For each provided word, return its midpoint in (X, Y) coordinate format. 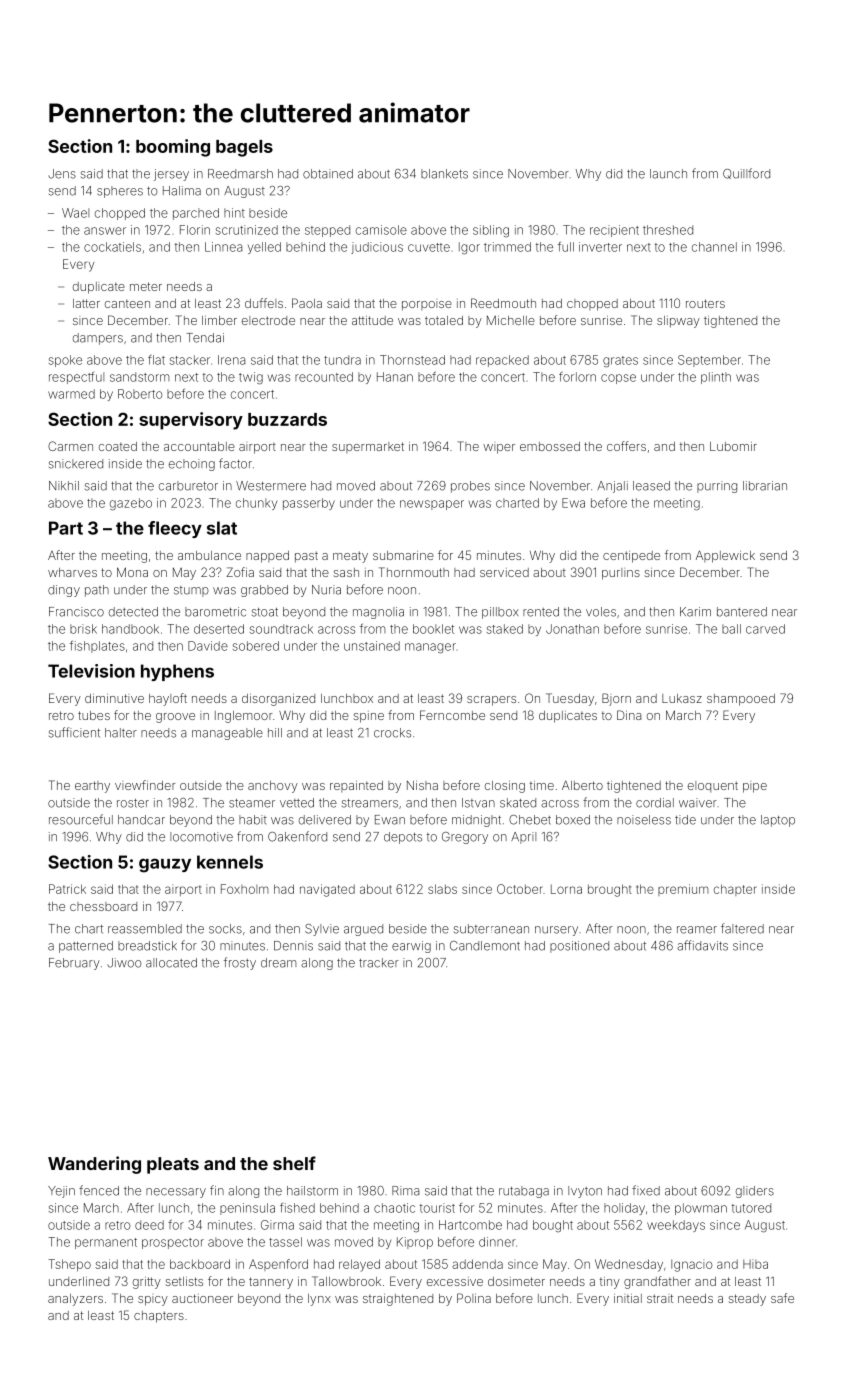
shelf (294, 1163)
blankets (444, 174)
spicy (153, 1301)
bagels (244, 148)
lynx (319, 1300)
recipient (614, 231)
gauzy (165, 865)
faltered (742, 928)
